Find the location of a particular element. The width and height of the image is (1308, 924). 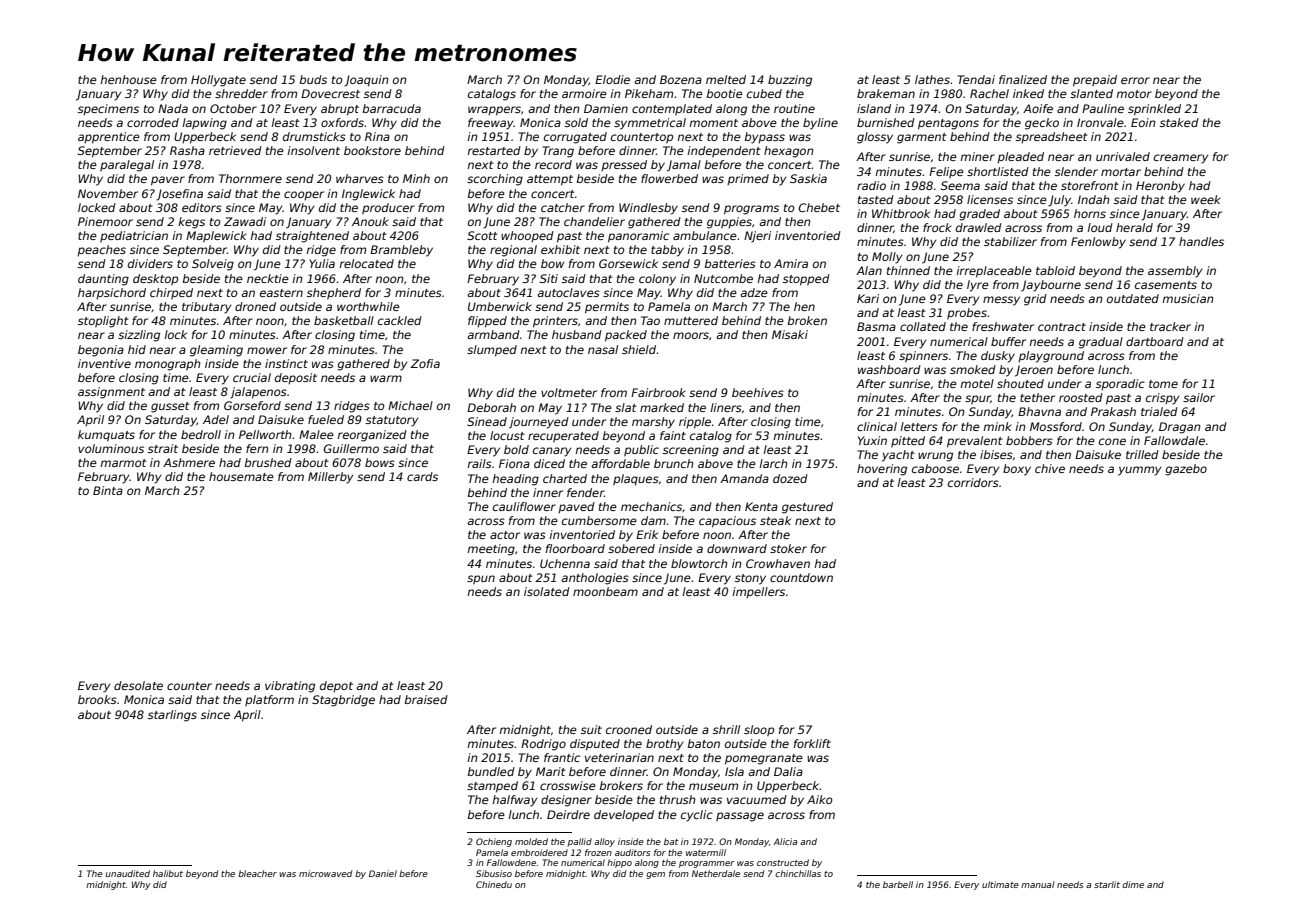

henhouse is located at coordinates (128, 79).
